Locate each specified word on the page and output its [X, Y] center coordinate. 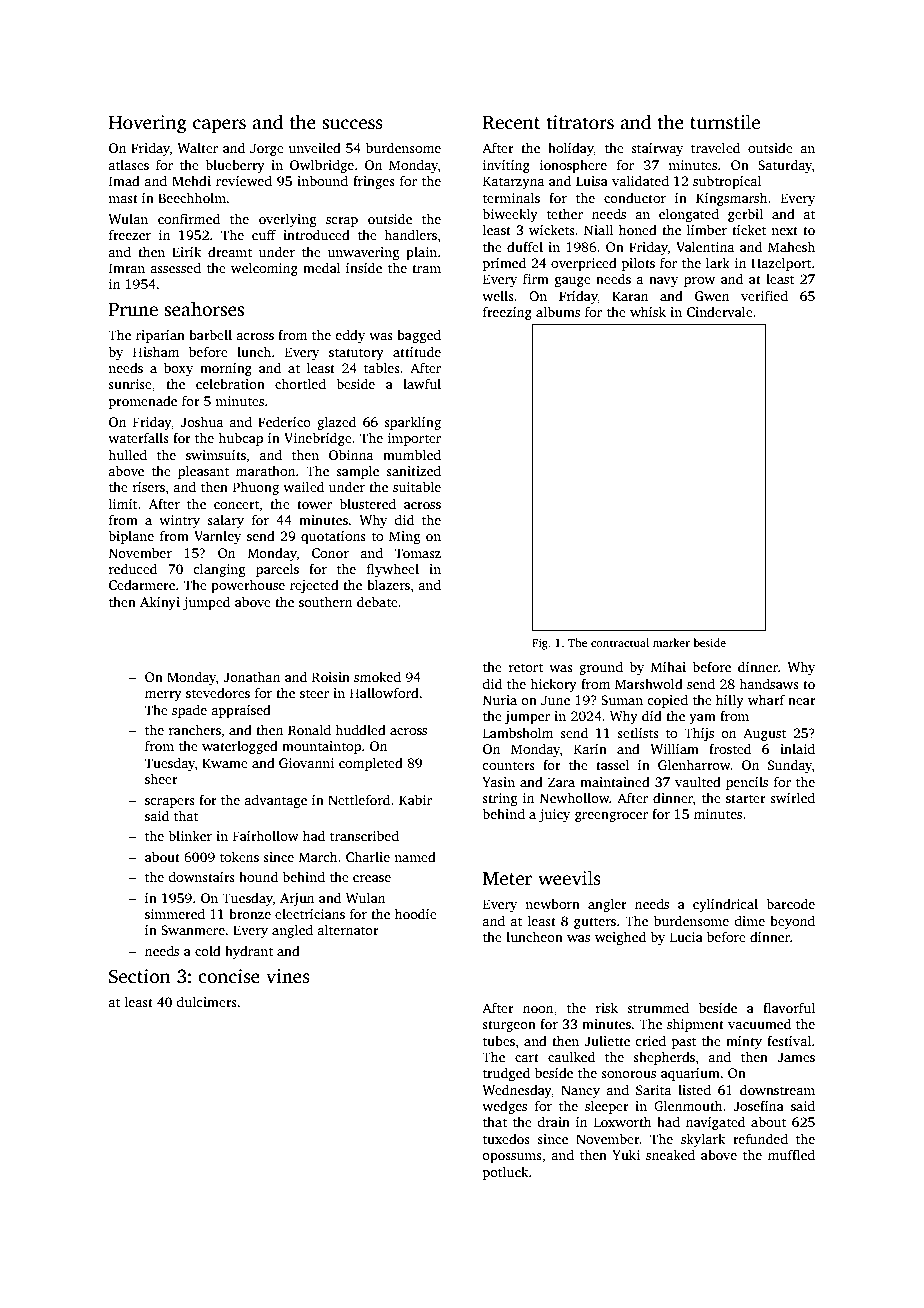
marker [671, 642]
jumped [206, 603]
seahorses [204, 309]
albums [558, 311]
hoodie [416, 913]
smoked [377, 676]
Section [140, 976]
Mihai [668, 667]
